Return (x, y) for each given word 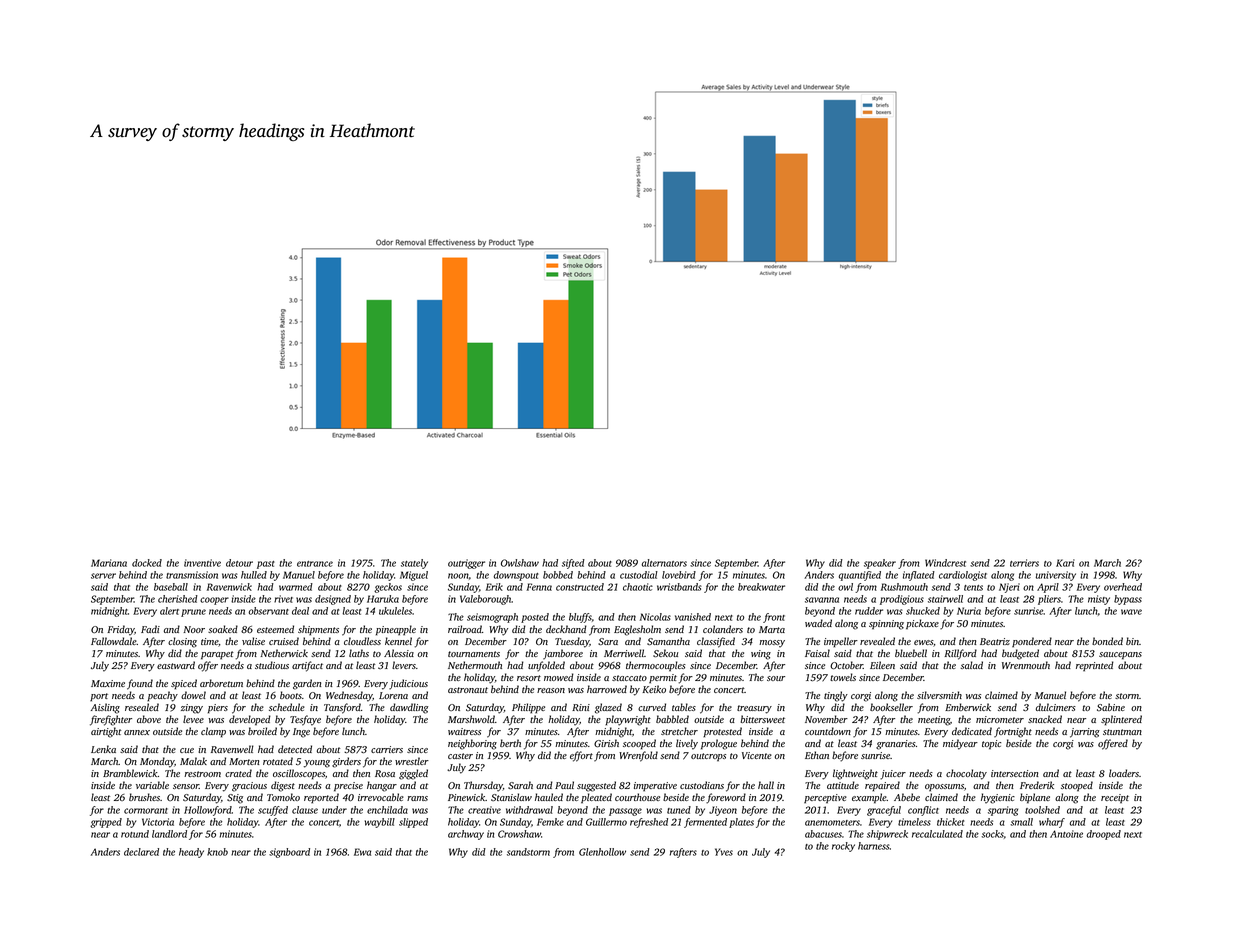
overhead (1123, 587)
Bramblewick (130, 773)
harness (874, 846)
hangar (382, 786)
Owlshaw (520, 563)
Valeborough (485, 600)
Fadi (150, 629)
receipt (1115, 798)
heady (191, 853)
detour (239, 563)
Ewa (362, 852)
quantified (860, 576)
